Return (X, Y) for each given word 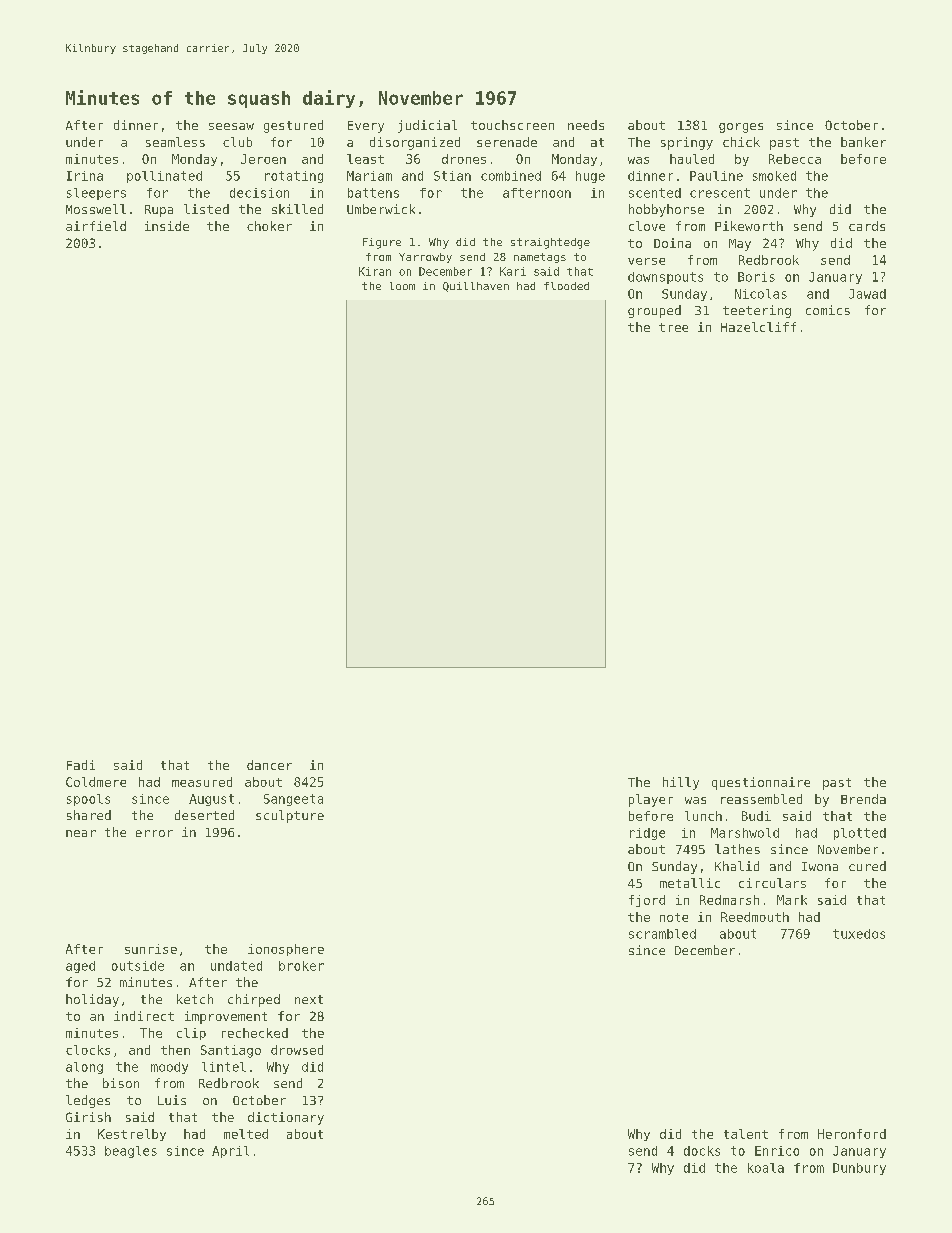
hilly (681, 783)
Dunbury (859, 1169)
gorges (741, 128)
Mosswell (96, 209)
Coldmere (96, 782)
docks (702, 1151)
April (230, 1152)
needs (586, 125)
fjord (647, 901)
